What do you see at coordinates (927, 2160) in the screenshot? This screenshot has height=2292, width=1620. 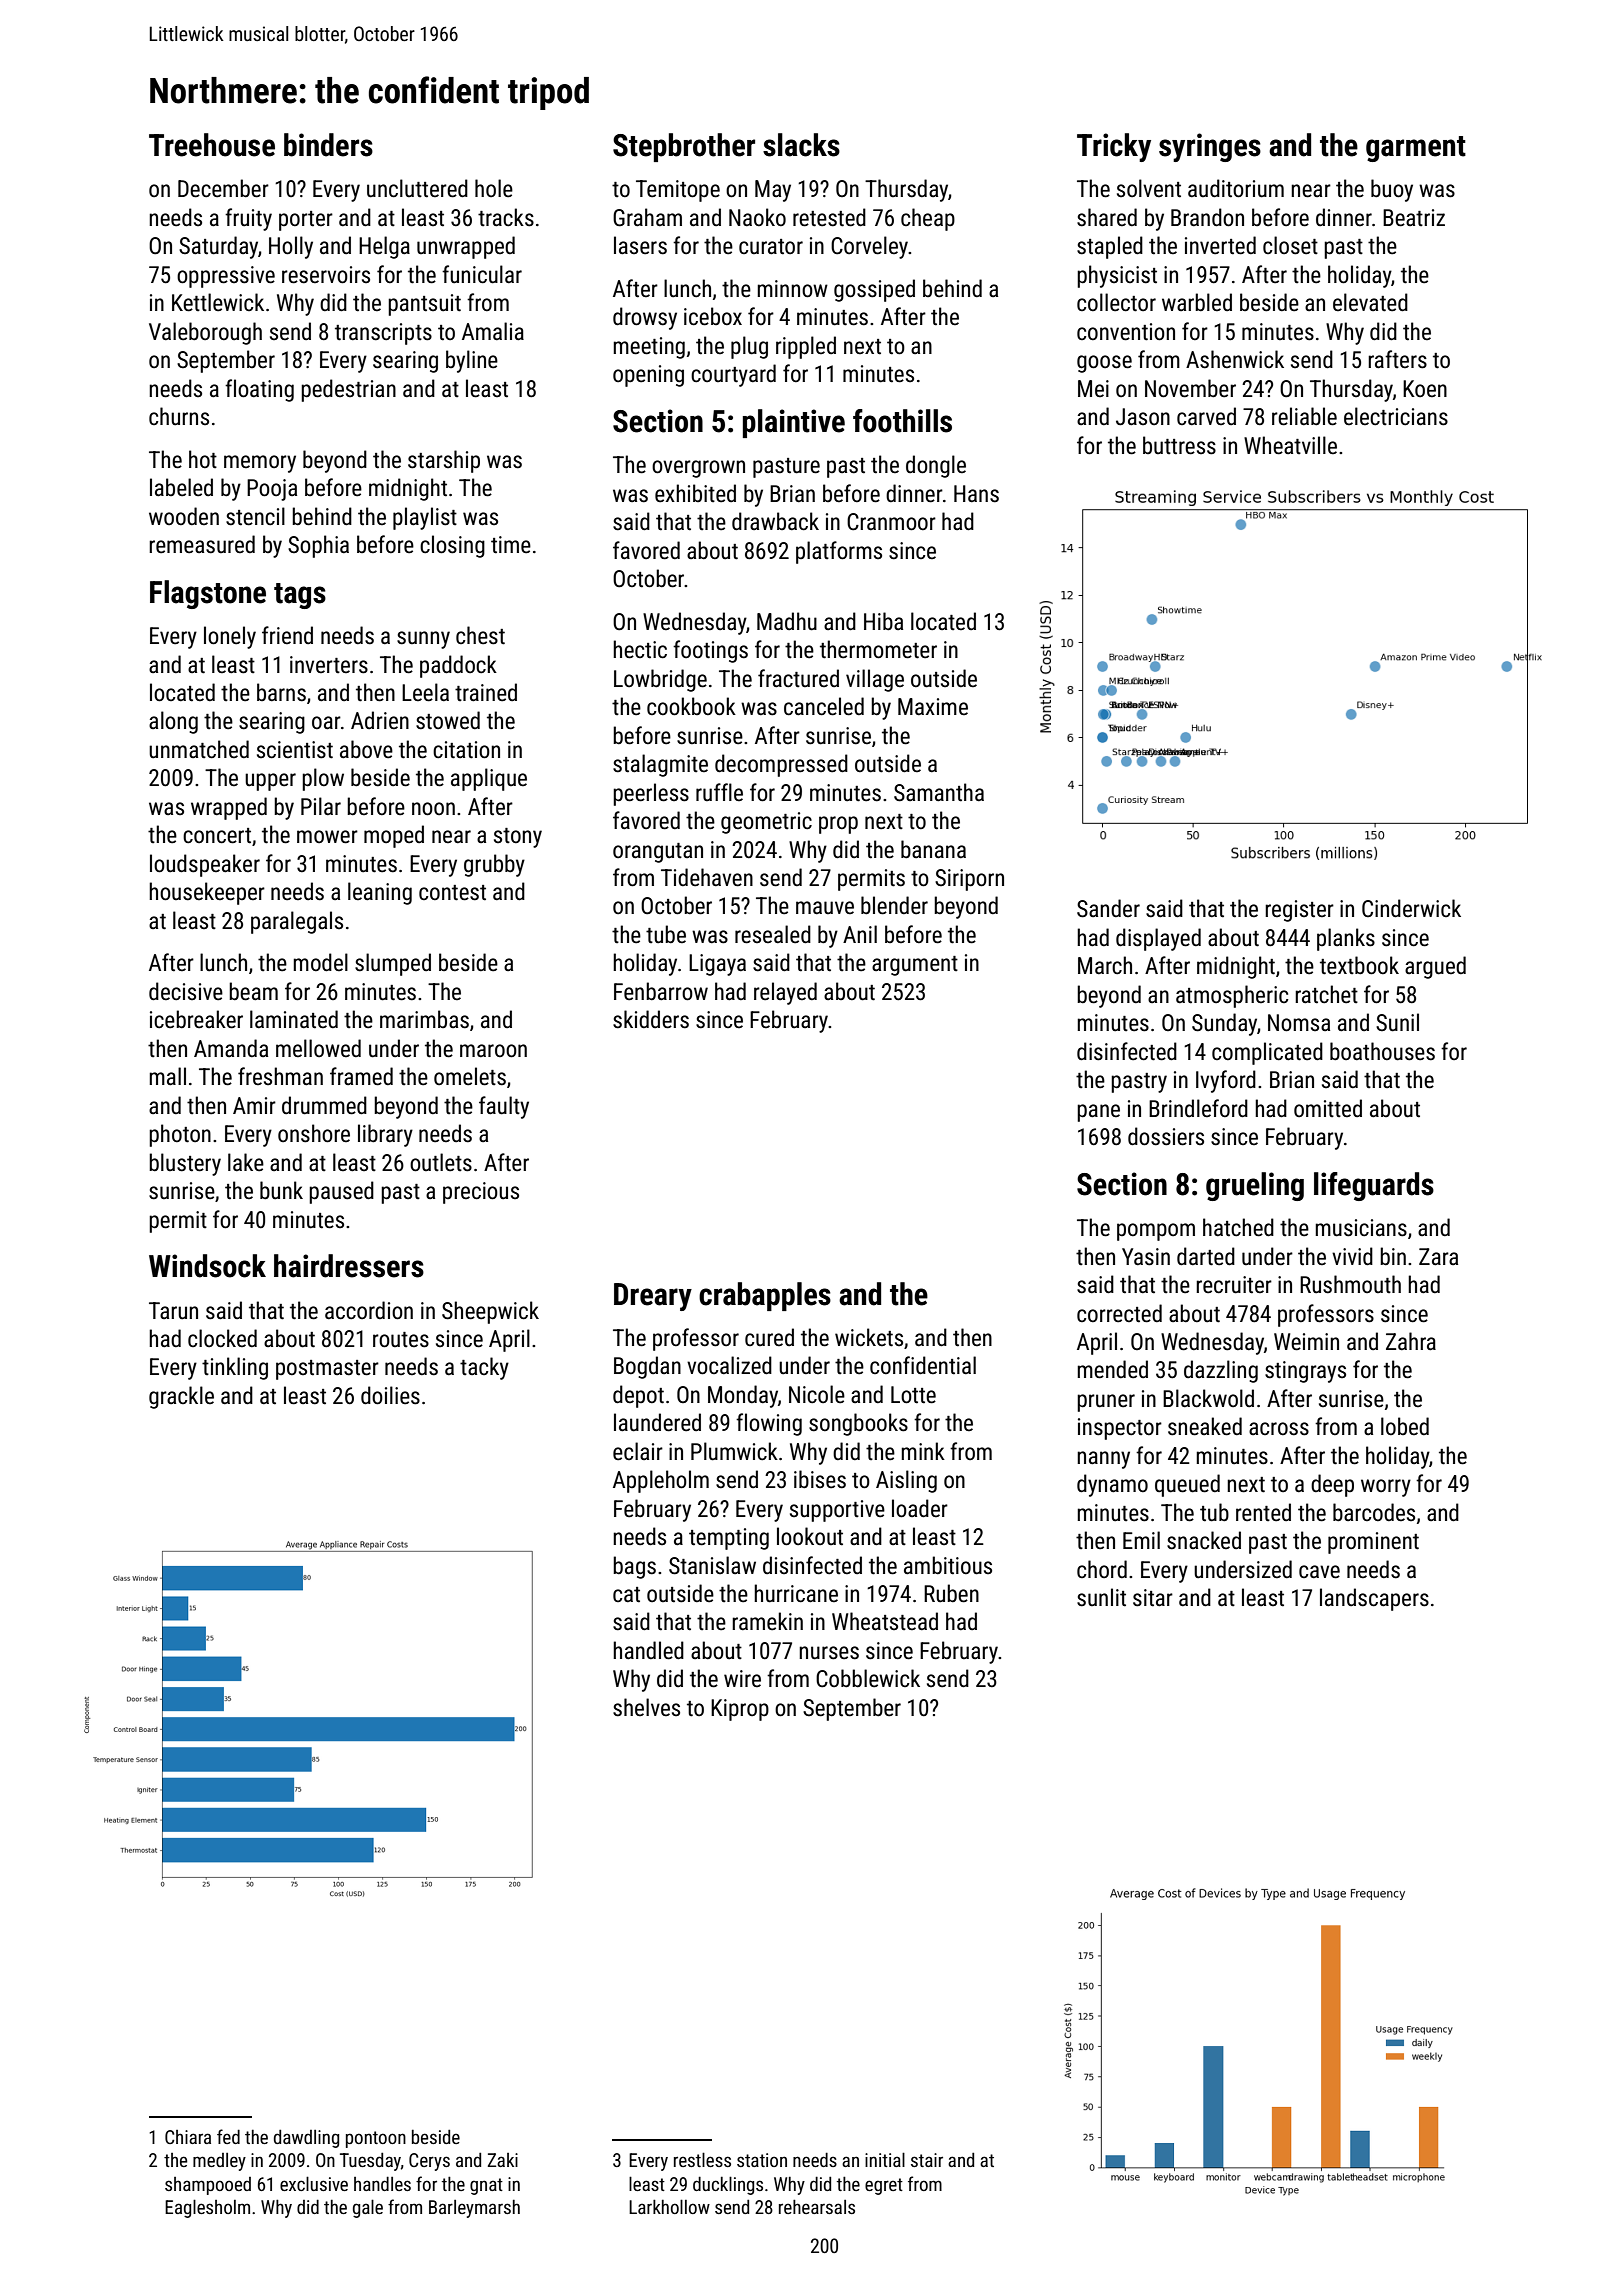 I see `stair` at bounding box center [927, 2160].
